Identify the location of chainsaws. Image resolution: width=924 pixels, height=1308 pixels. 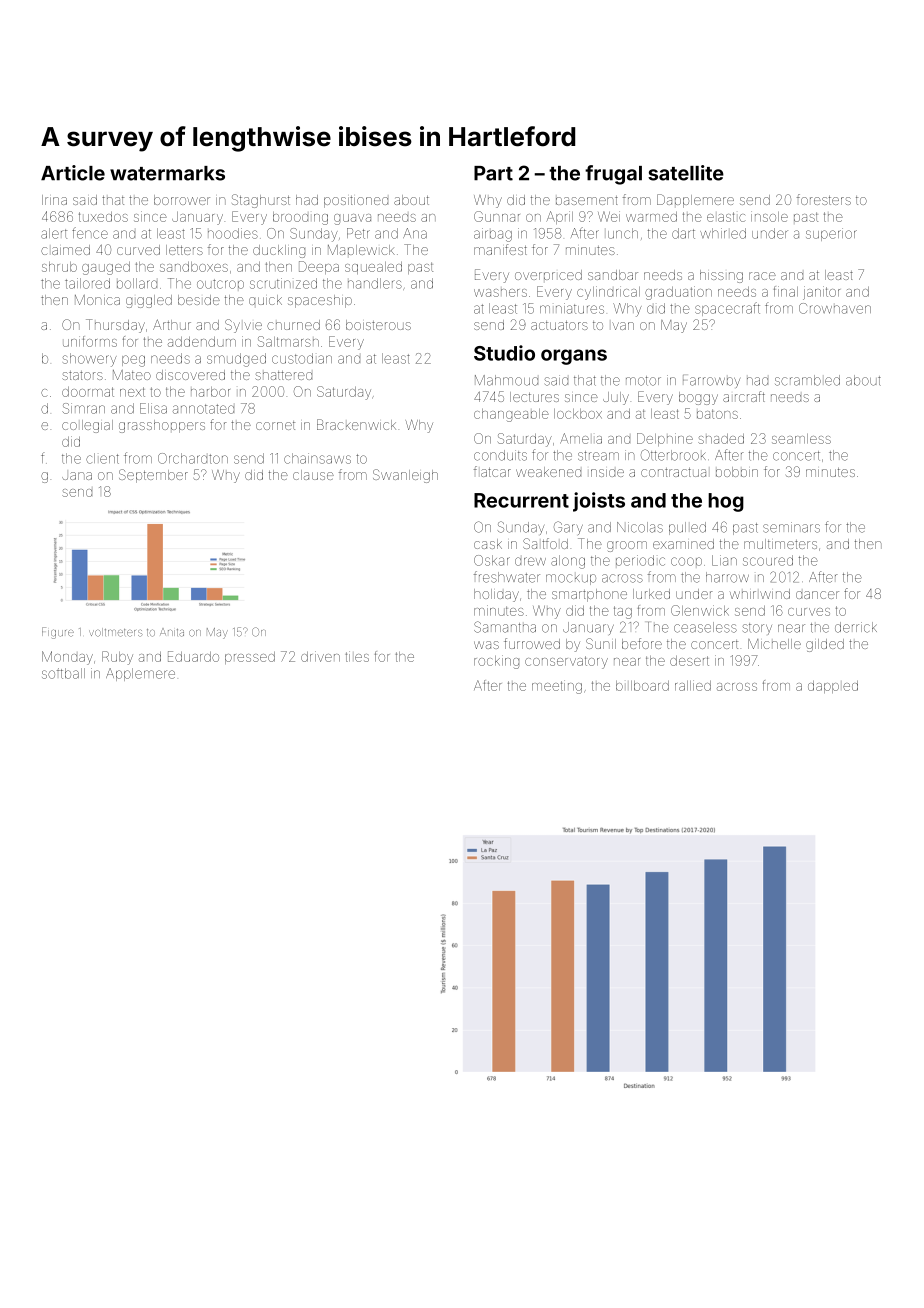
(317, 458).
